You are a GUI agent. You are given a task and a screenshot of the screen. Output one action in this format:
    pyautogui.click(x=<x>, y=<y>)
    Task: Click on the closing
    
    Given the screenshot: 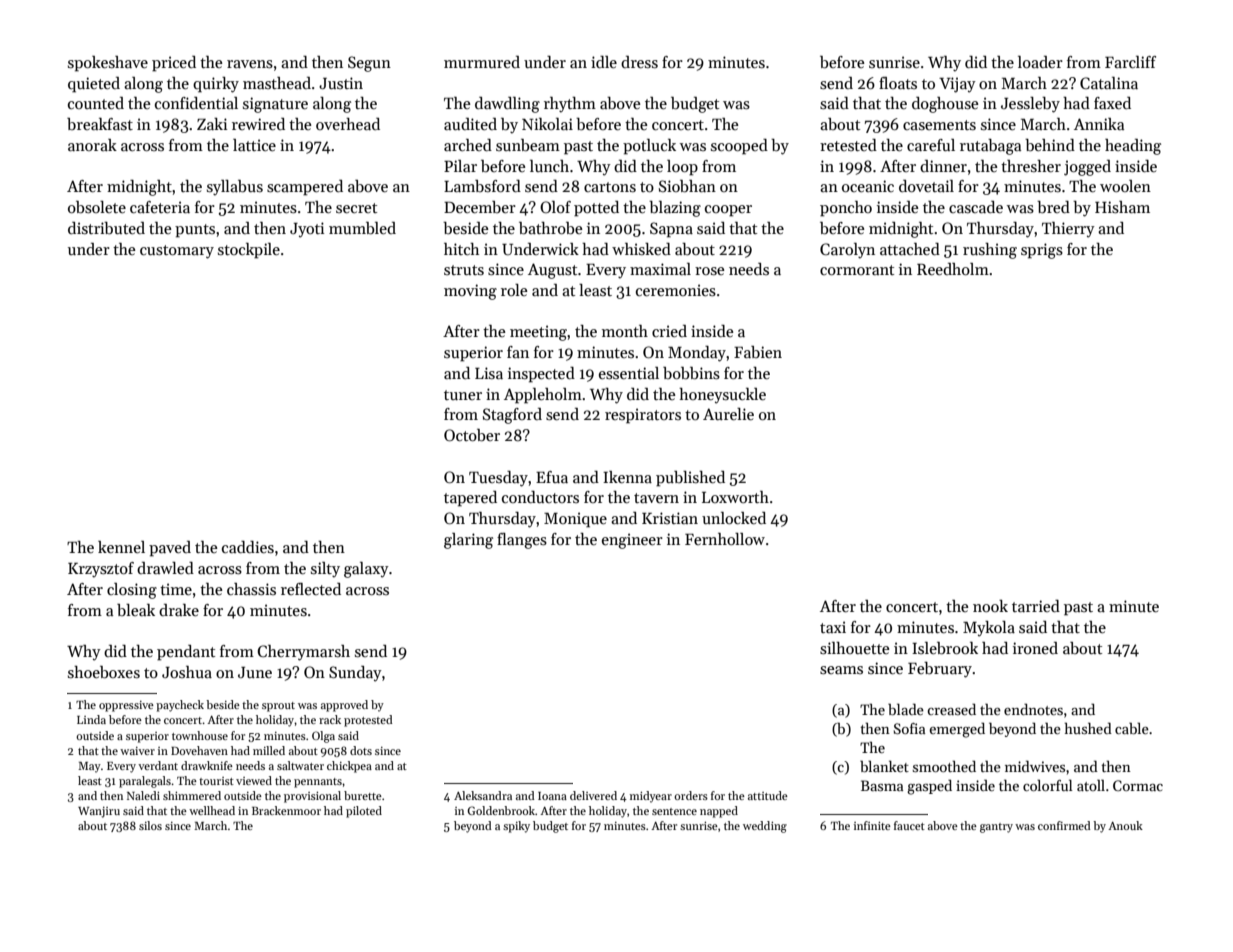 What is the action you would take?
    pyautogui.click(x=132, y=591)
